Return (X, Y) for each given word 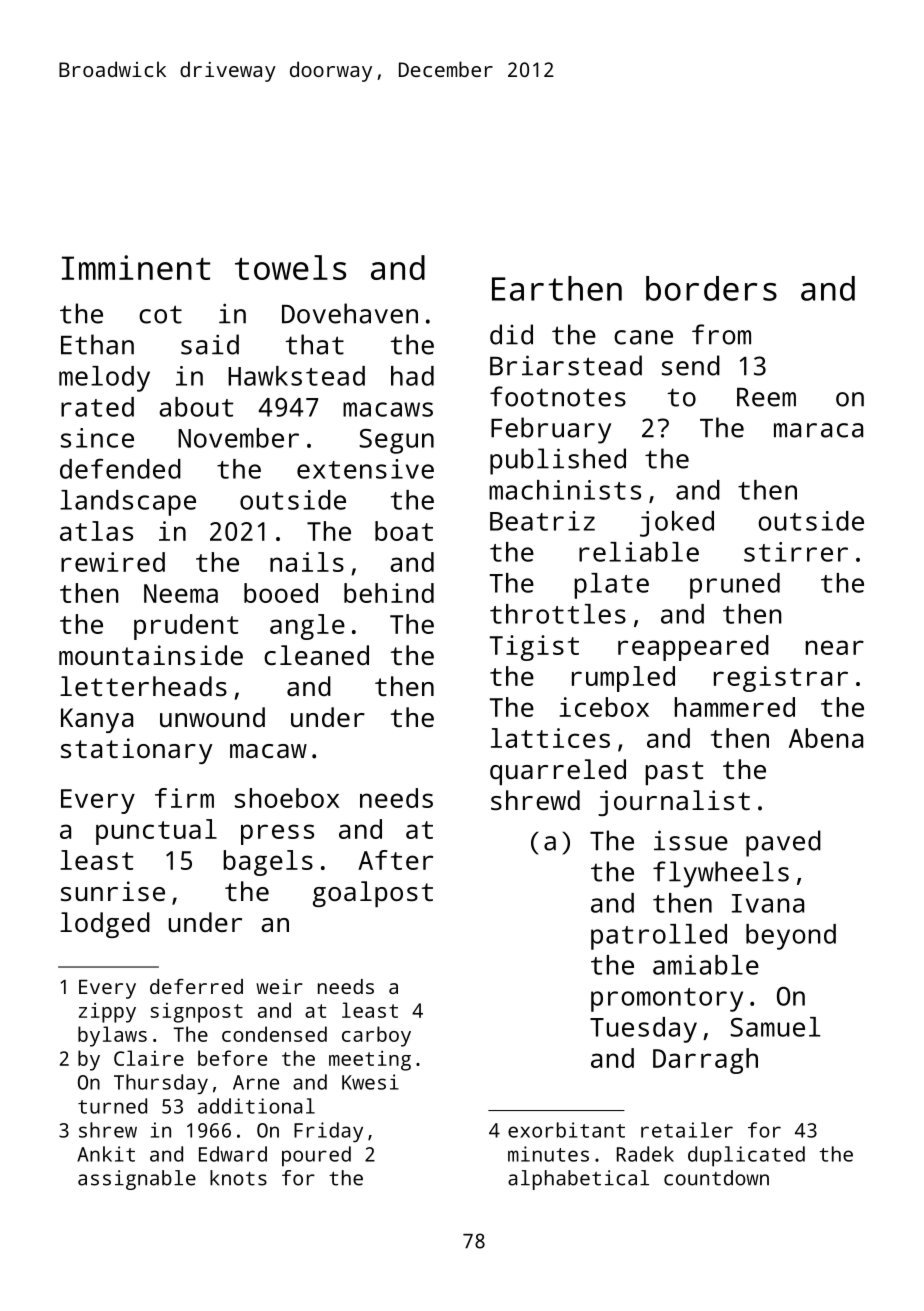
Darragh (705, 1061)
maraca (818, 430)
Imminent (136, 267)
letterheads (143, 686)
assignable (137, 1180)
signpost (196, 1013)
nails (307, 562)
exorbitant (566, 1130)
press (277, 834)
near (835, 647)
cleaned (316, 655)
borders (711, 288)
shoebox (287, 798)
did (511, 334)
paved (783, 843)
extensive (365, 469)
